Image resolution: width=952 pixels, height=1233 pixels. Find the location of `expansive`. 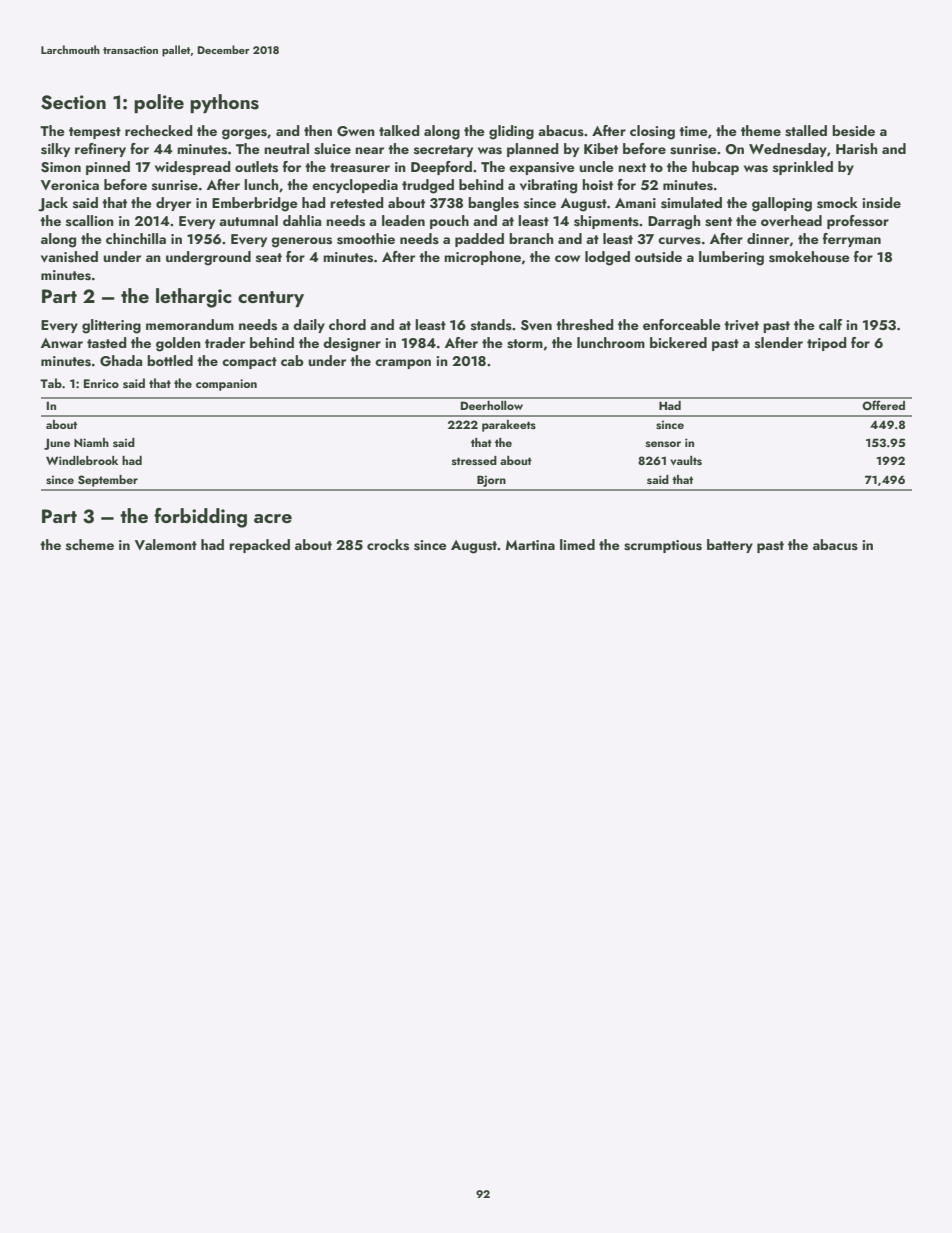

expansive is located at coordinates (542, 168).
